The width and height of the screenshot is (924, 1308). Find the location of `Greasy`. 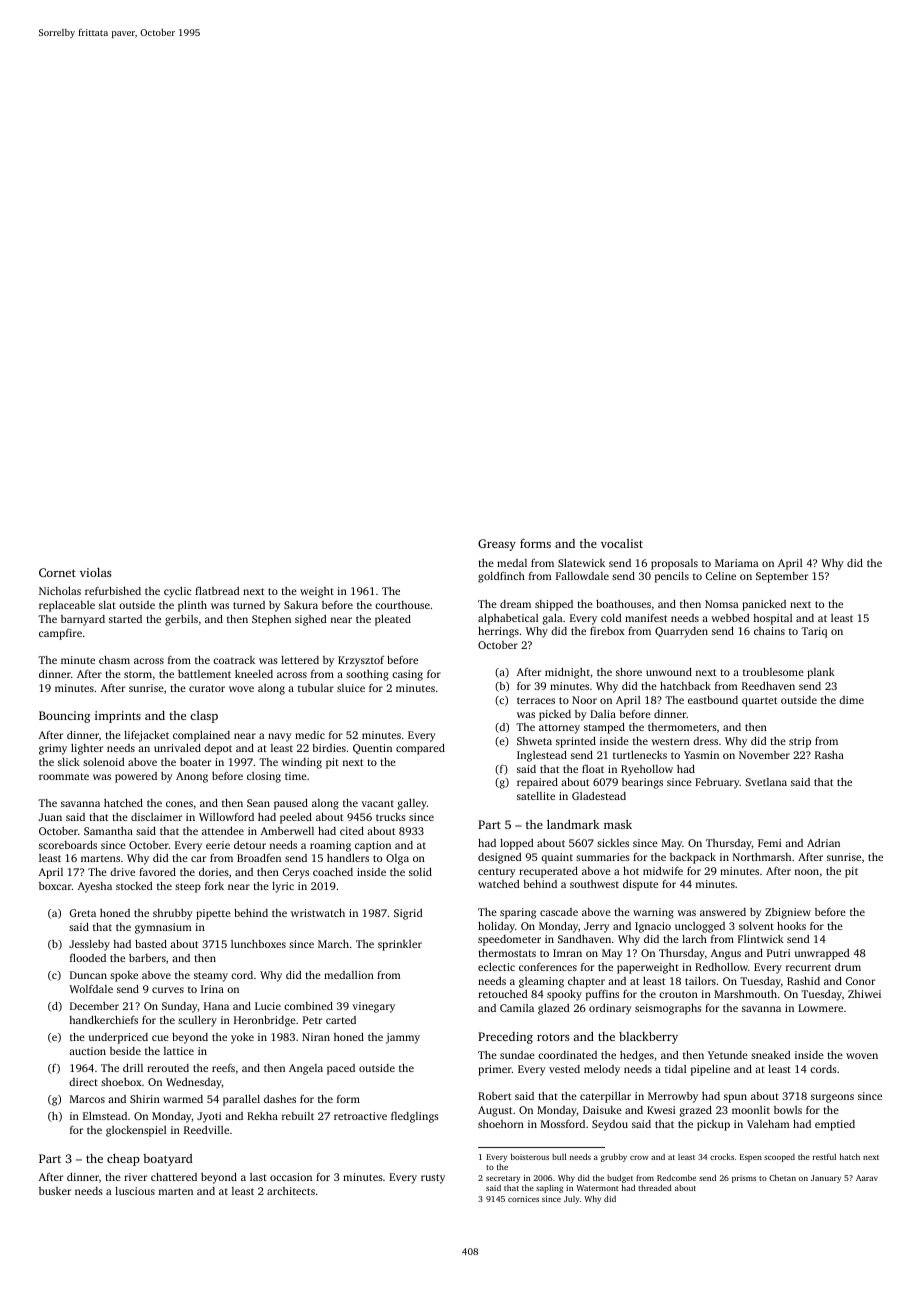

Greasy is located at coordinates (497, 545).
